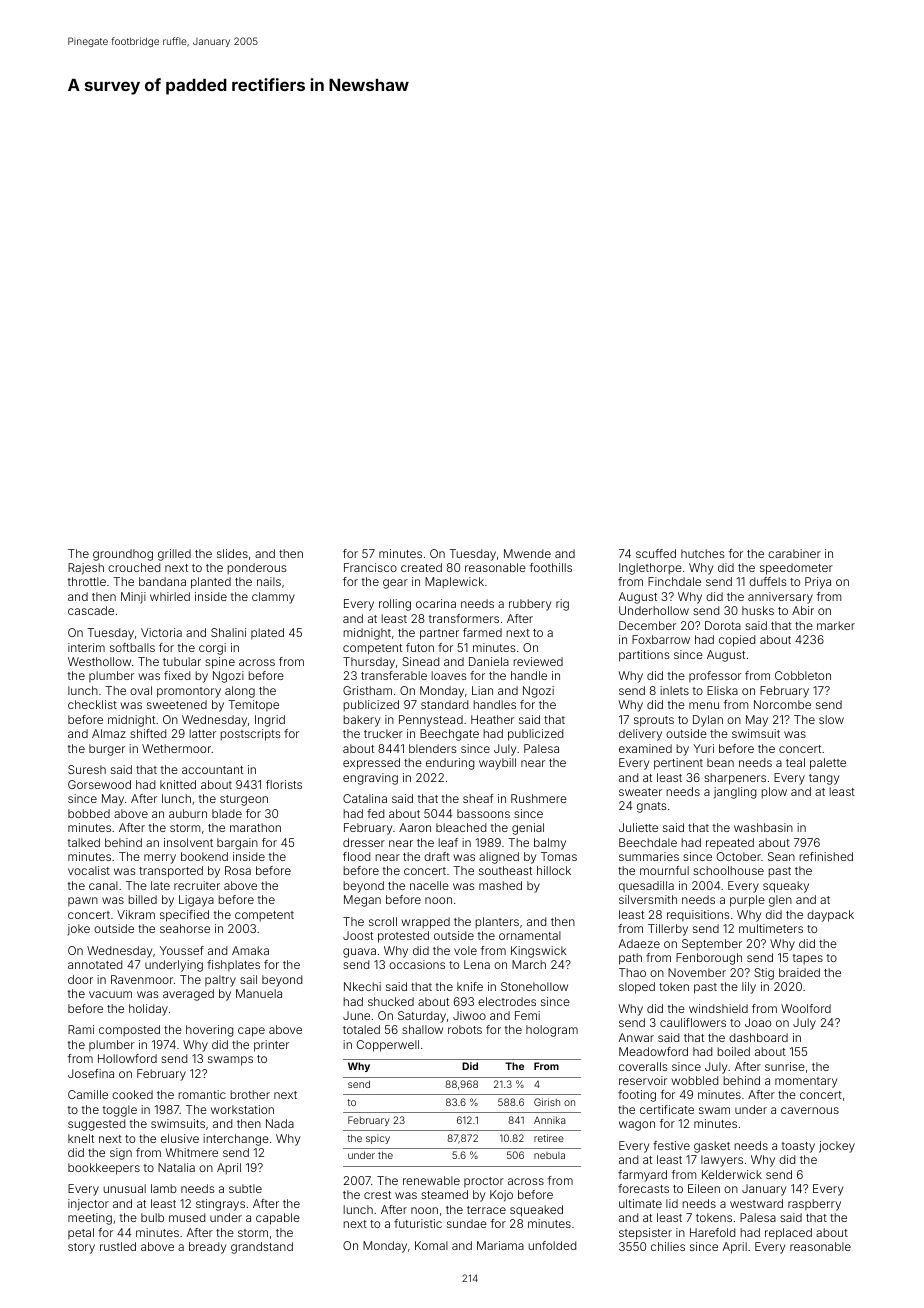 This document has width=924, height=1308. What do you see at coordinates (188, 813) in the document?
I see `auburn` at bounding box center [188, 813].
